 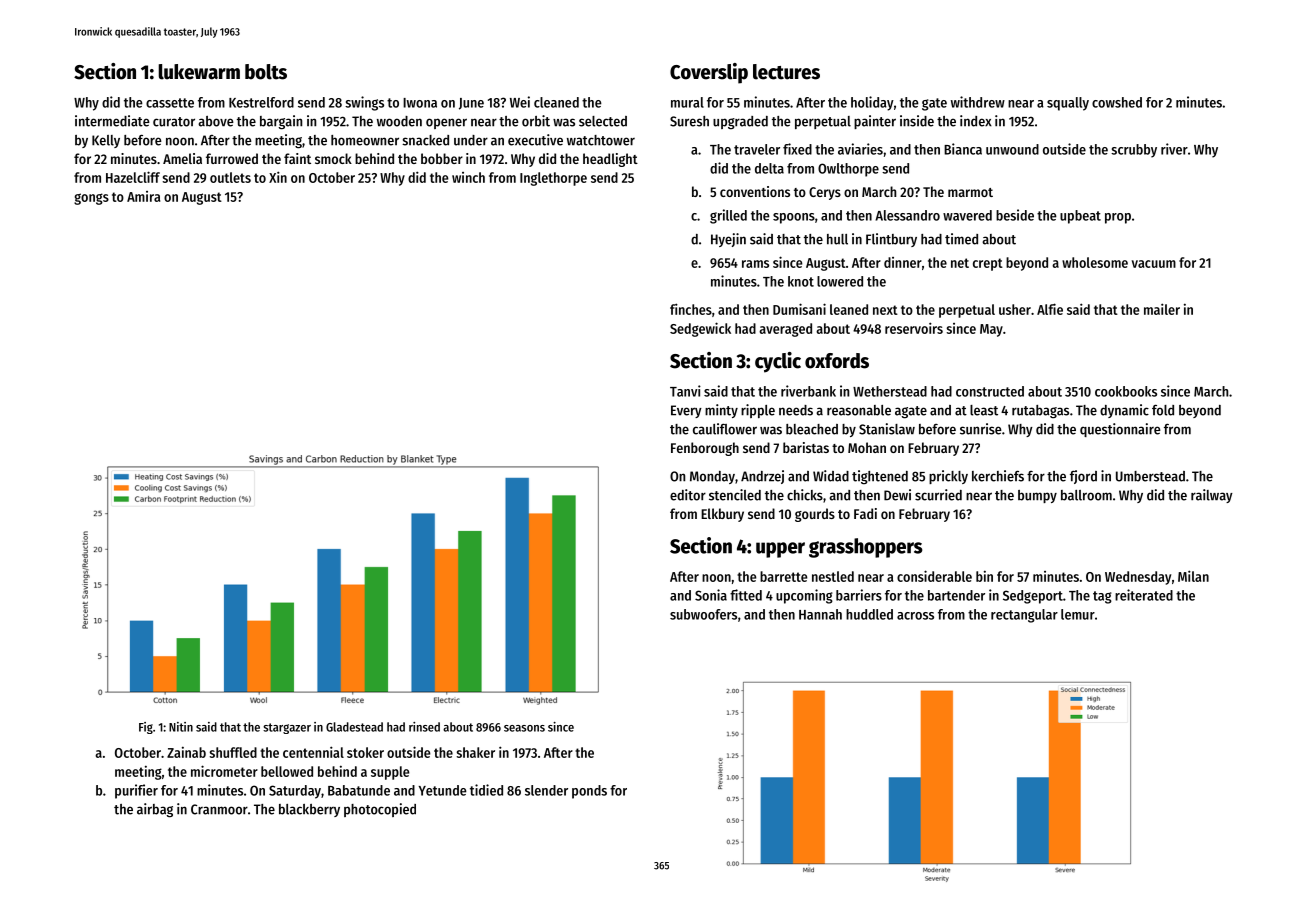 I want to click on finches, so click(x=691, y=309).
